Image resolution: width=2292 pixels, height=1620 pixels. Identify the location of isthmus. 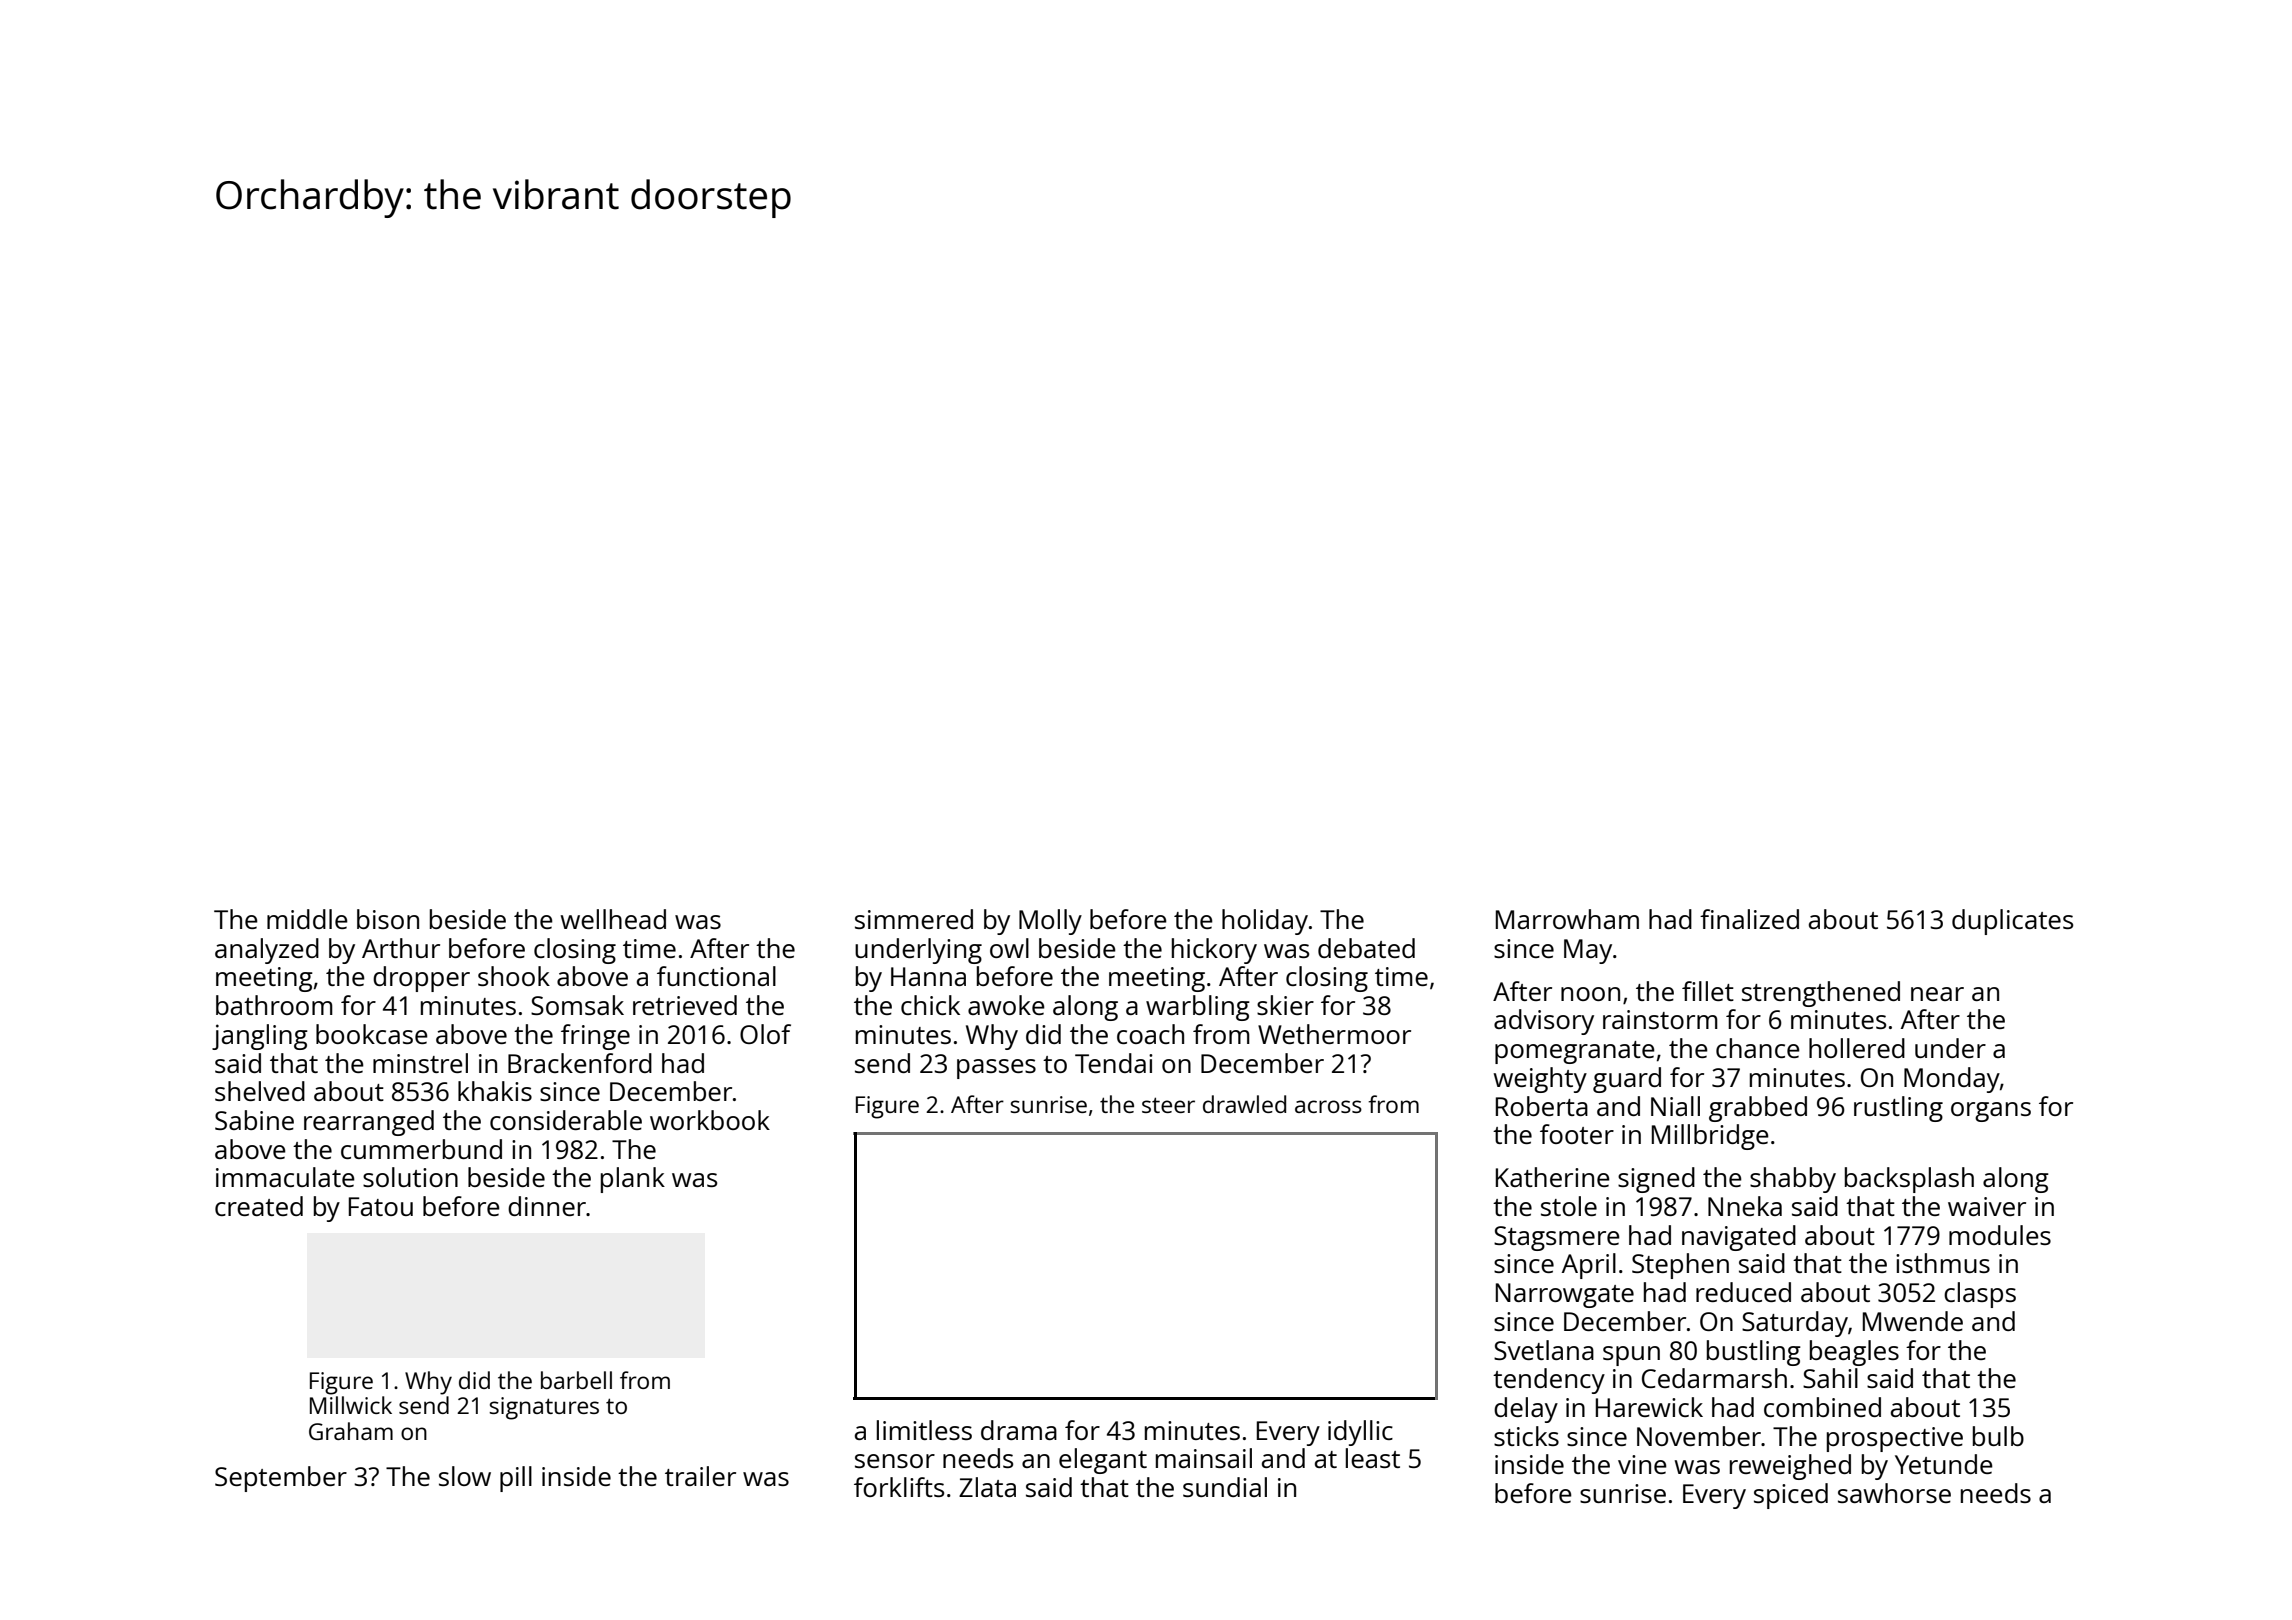
(1943, 1263).
